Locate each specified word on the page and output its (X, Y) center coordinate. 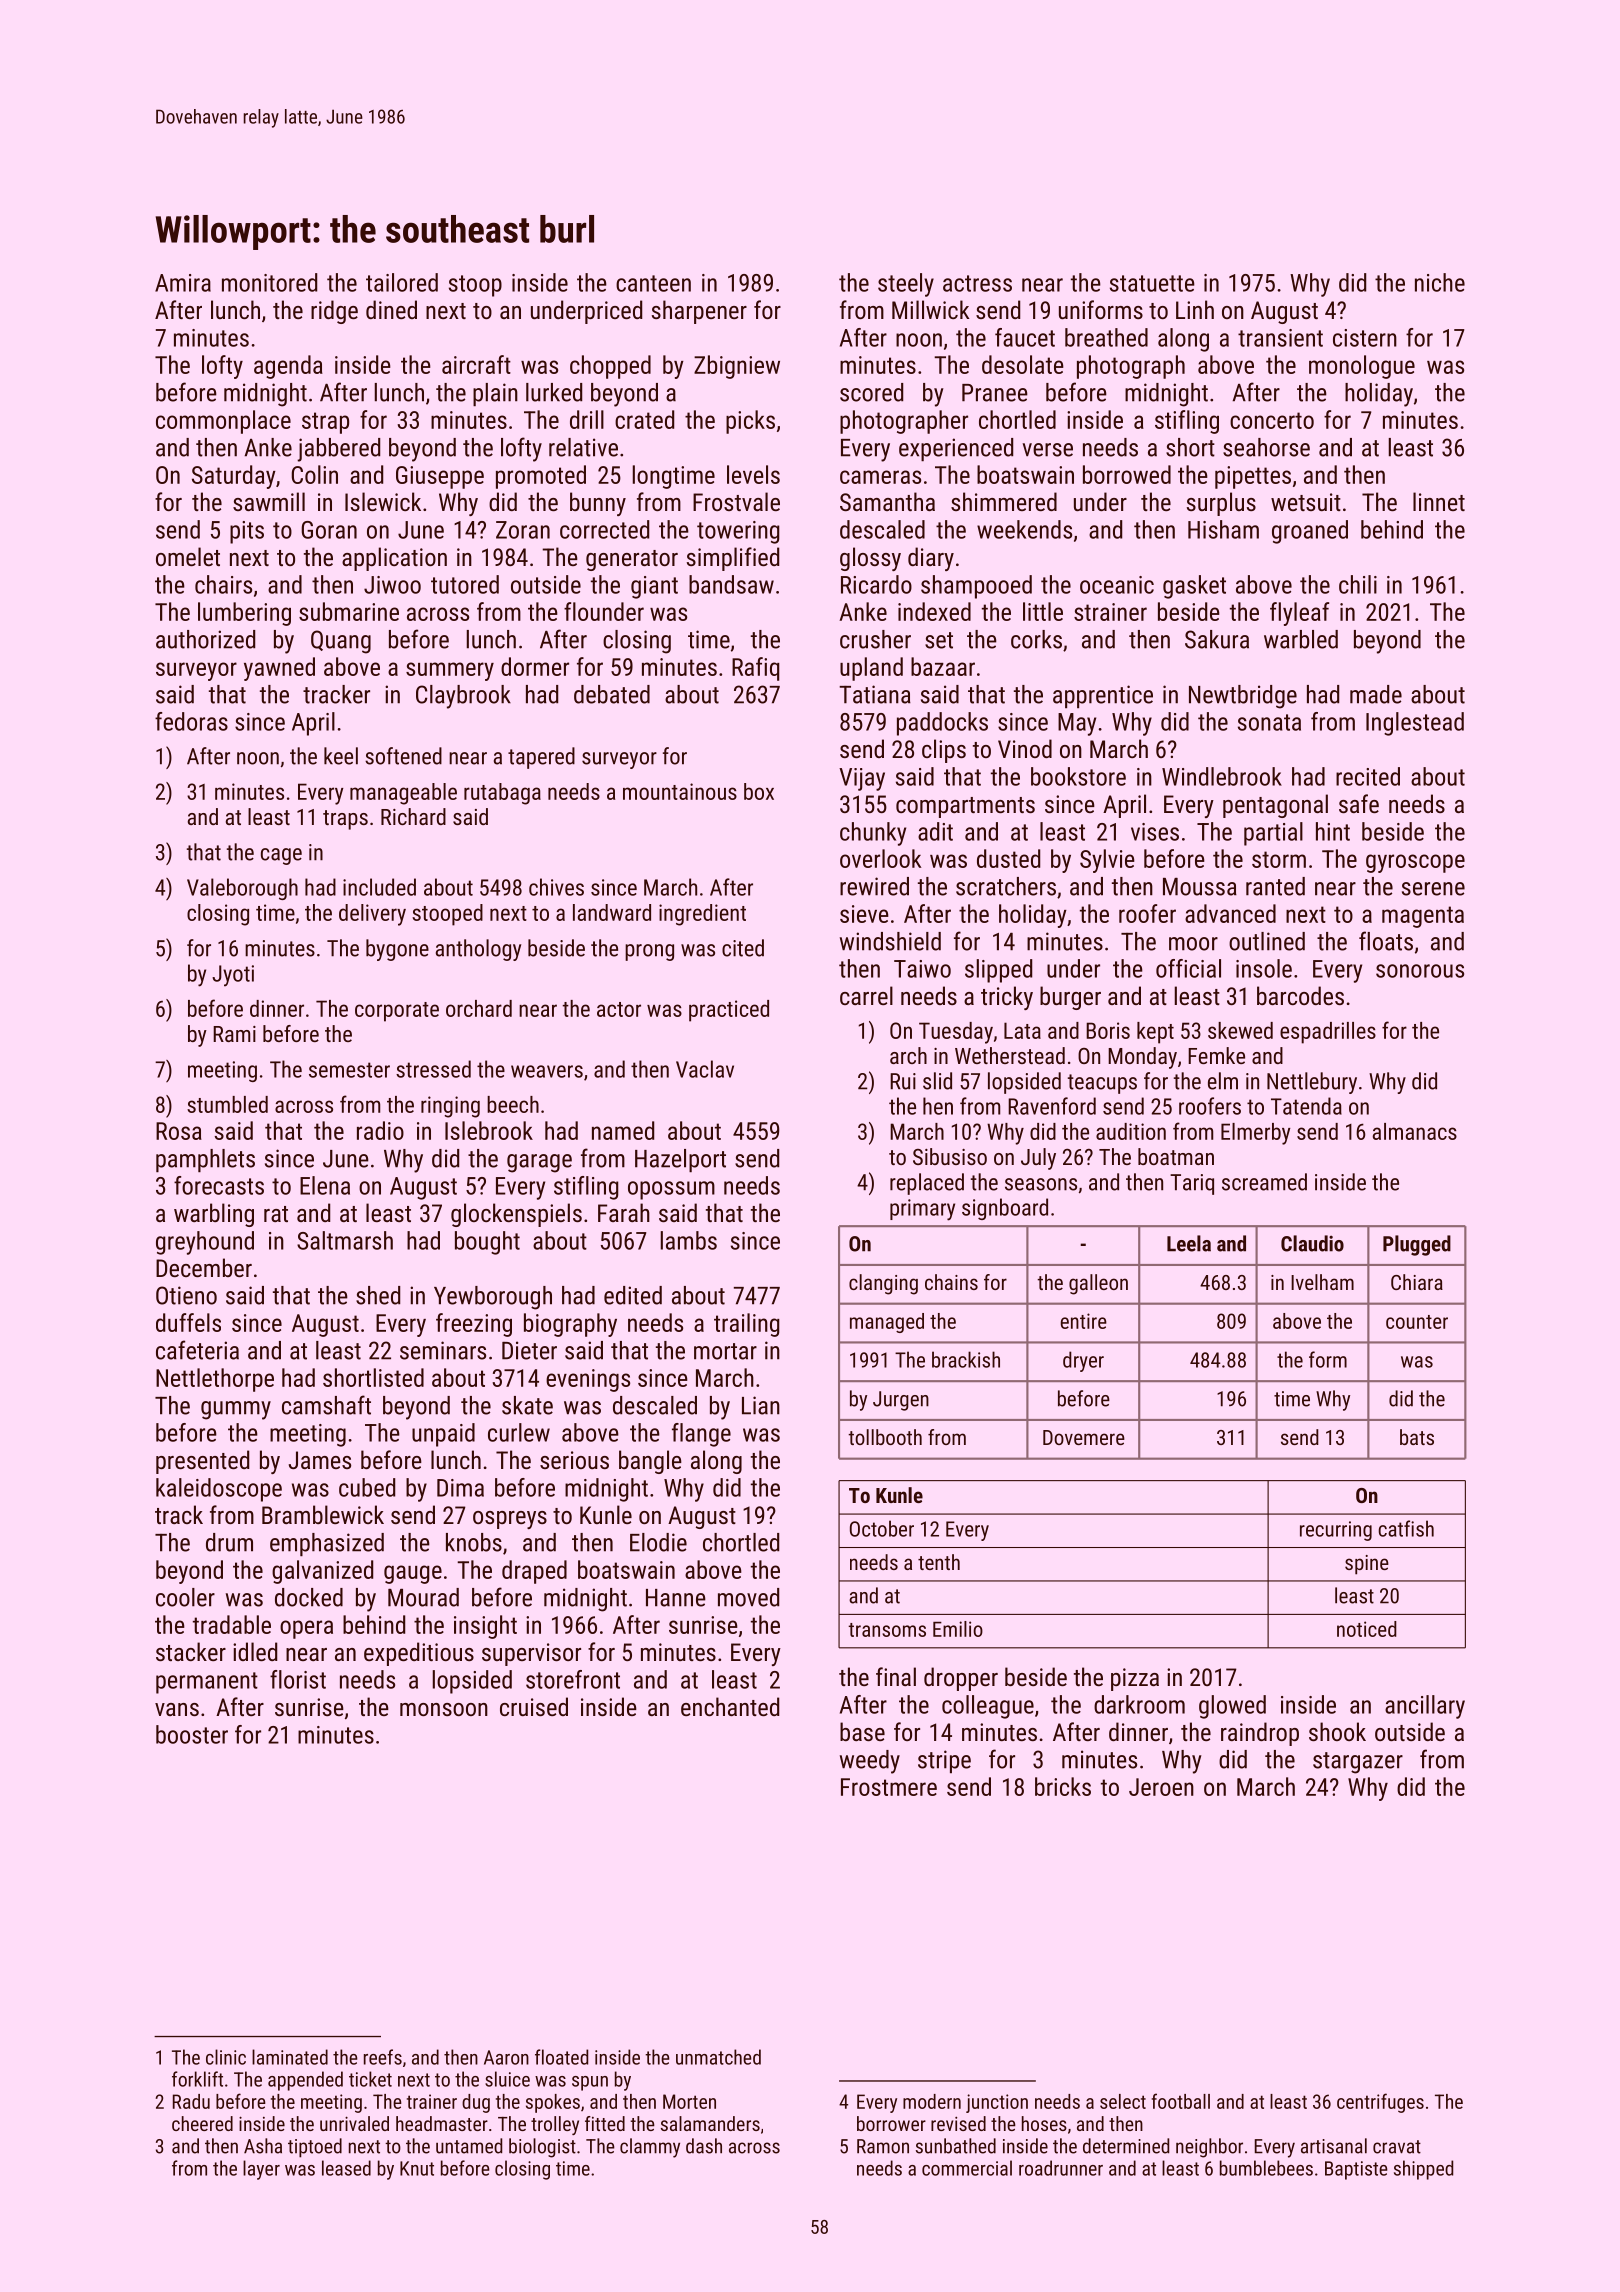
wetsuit (1306, 502)
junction (997, 2103)
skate (527, 1405)
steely (906, 285)
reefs (383, 2057)
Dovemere (1084, 1437)
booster (192, 1734)
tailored (402, 282)
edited (633, 1295)
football (1181, 2101)
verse (1048, 450)
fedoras (191, 721)
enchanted (730, 1706)
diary (931, 559)
